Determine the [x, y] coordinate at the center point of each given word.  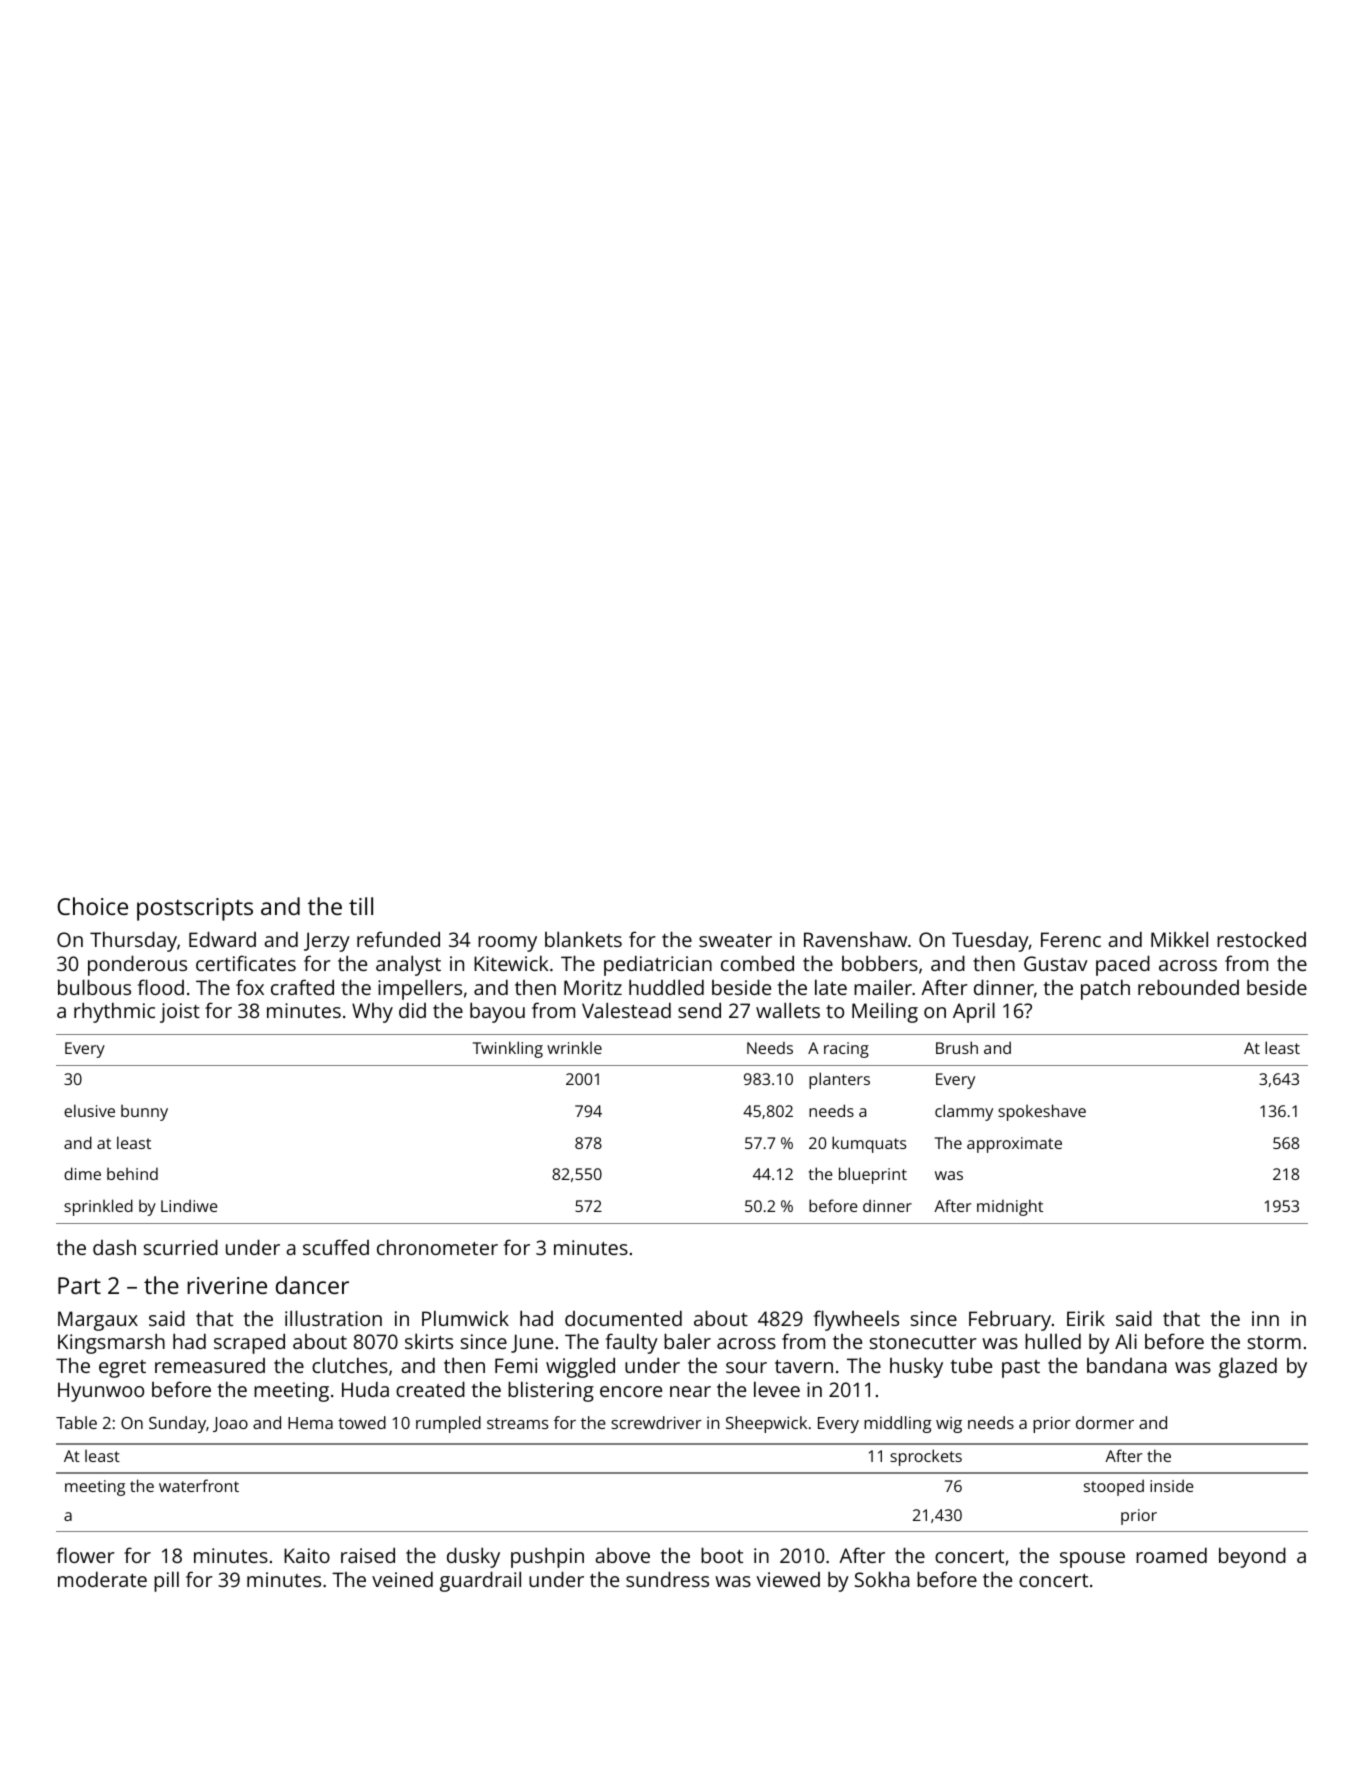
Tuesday [990, 942]
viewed [788, 1579]
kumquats [869, 1144]
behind [132, 1173]
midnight [1010, 1207]
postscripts [195, 909]
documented [623, 1318]
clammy [964, 1112]
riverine [227, 1285]
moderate [102, 1579]
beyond [1252, 1557]
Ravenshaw [855, 939]
